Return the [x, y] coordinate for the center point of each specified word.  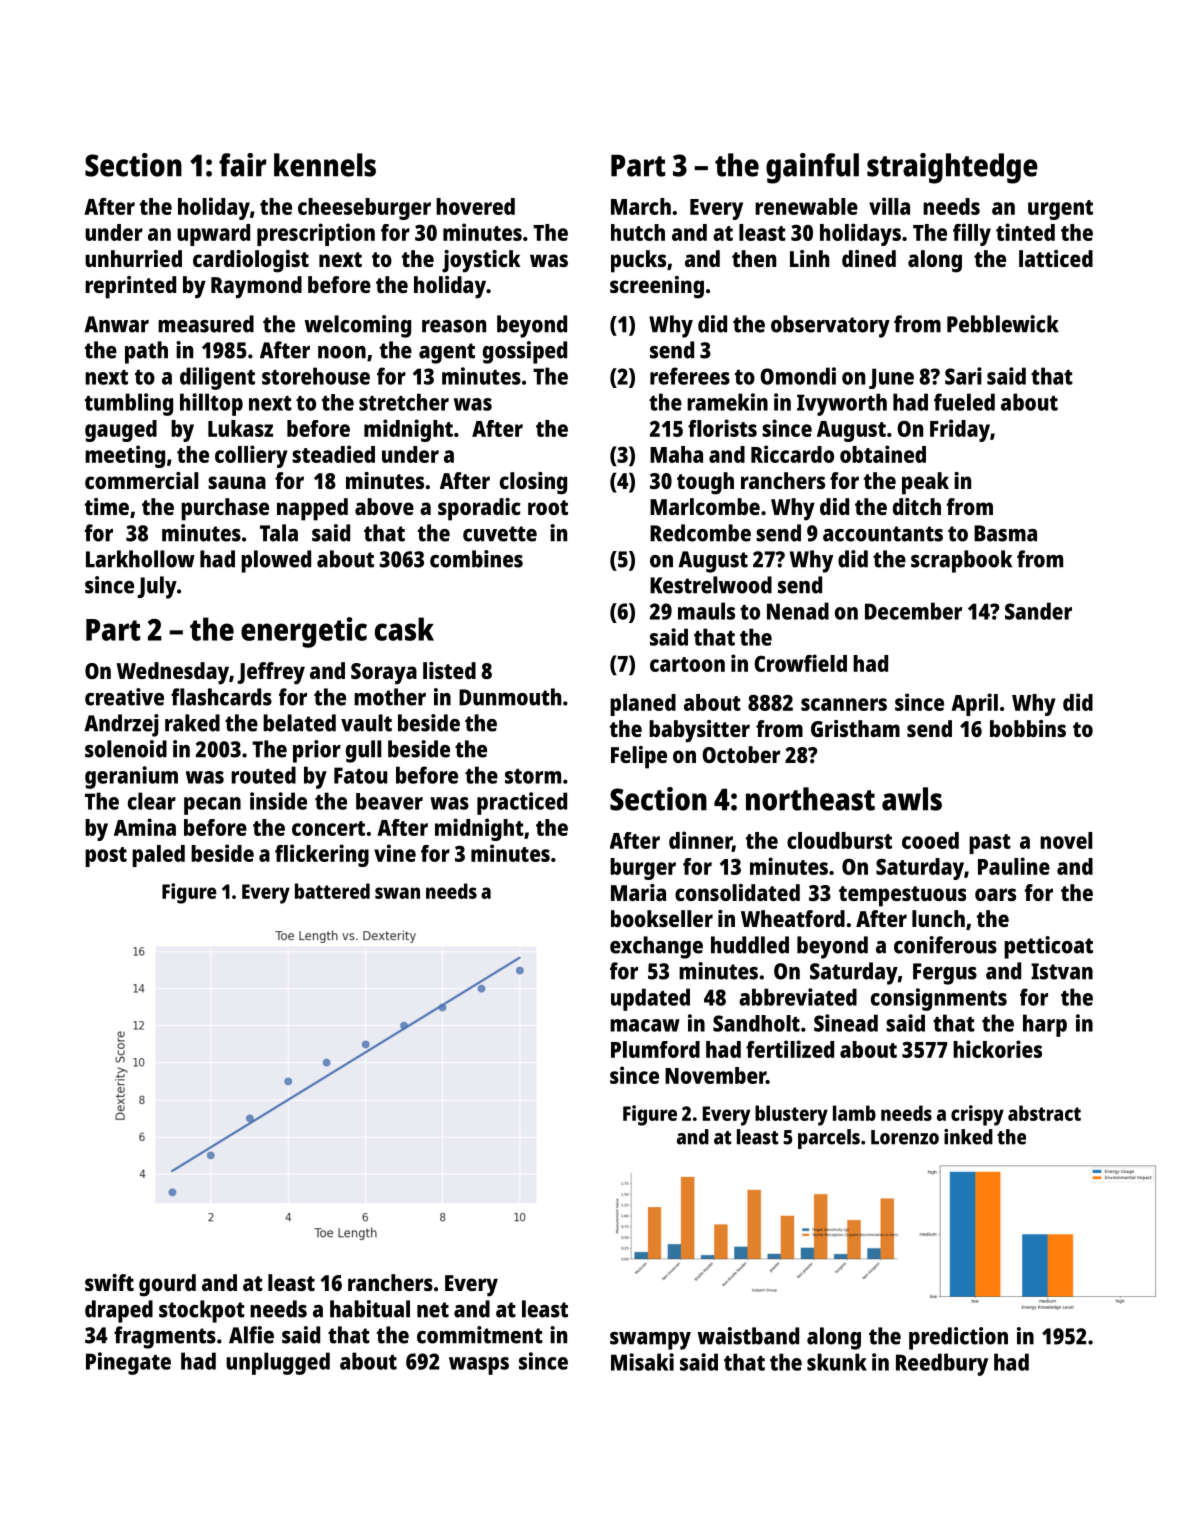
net [433, 1310]
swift [109, 1282]
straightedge [952, 168]
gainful [812, 168]
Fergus [945, 974]
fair [243, 165]
